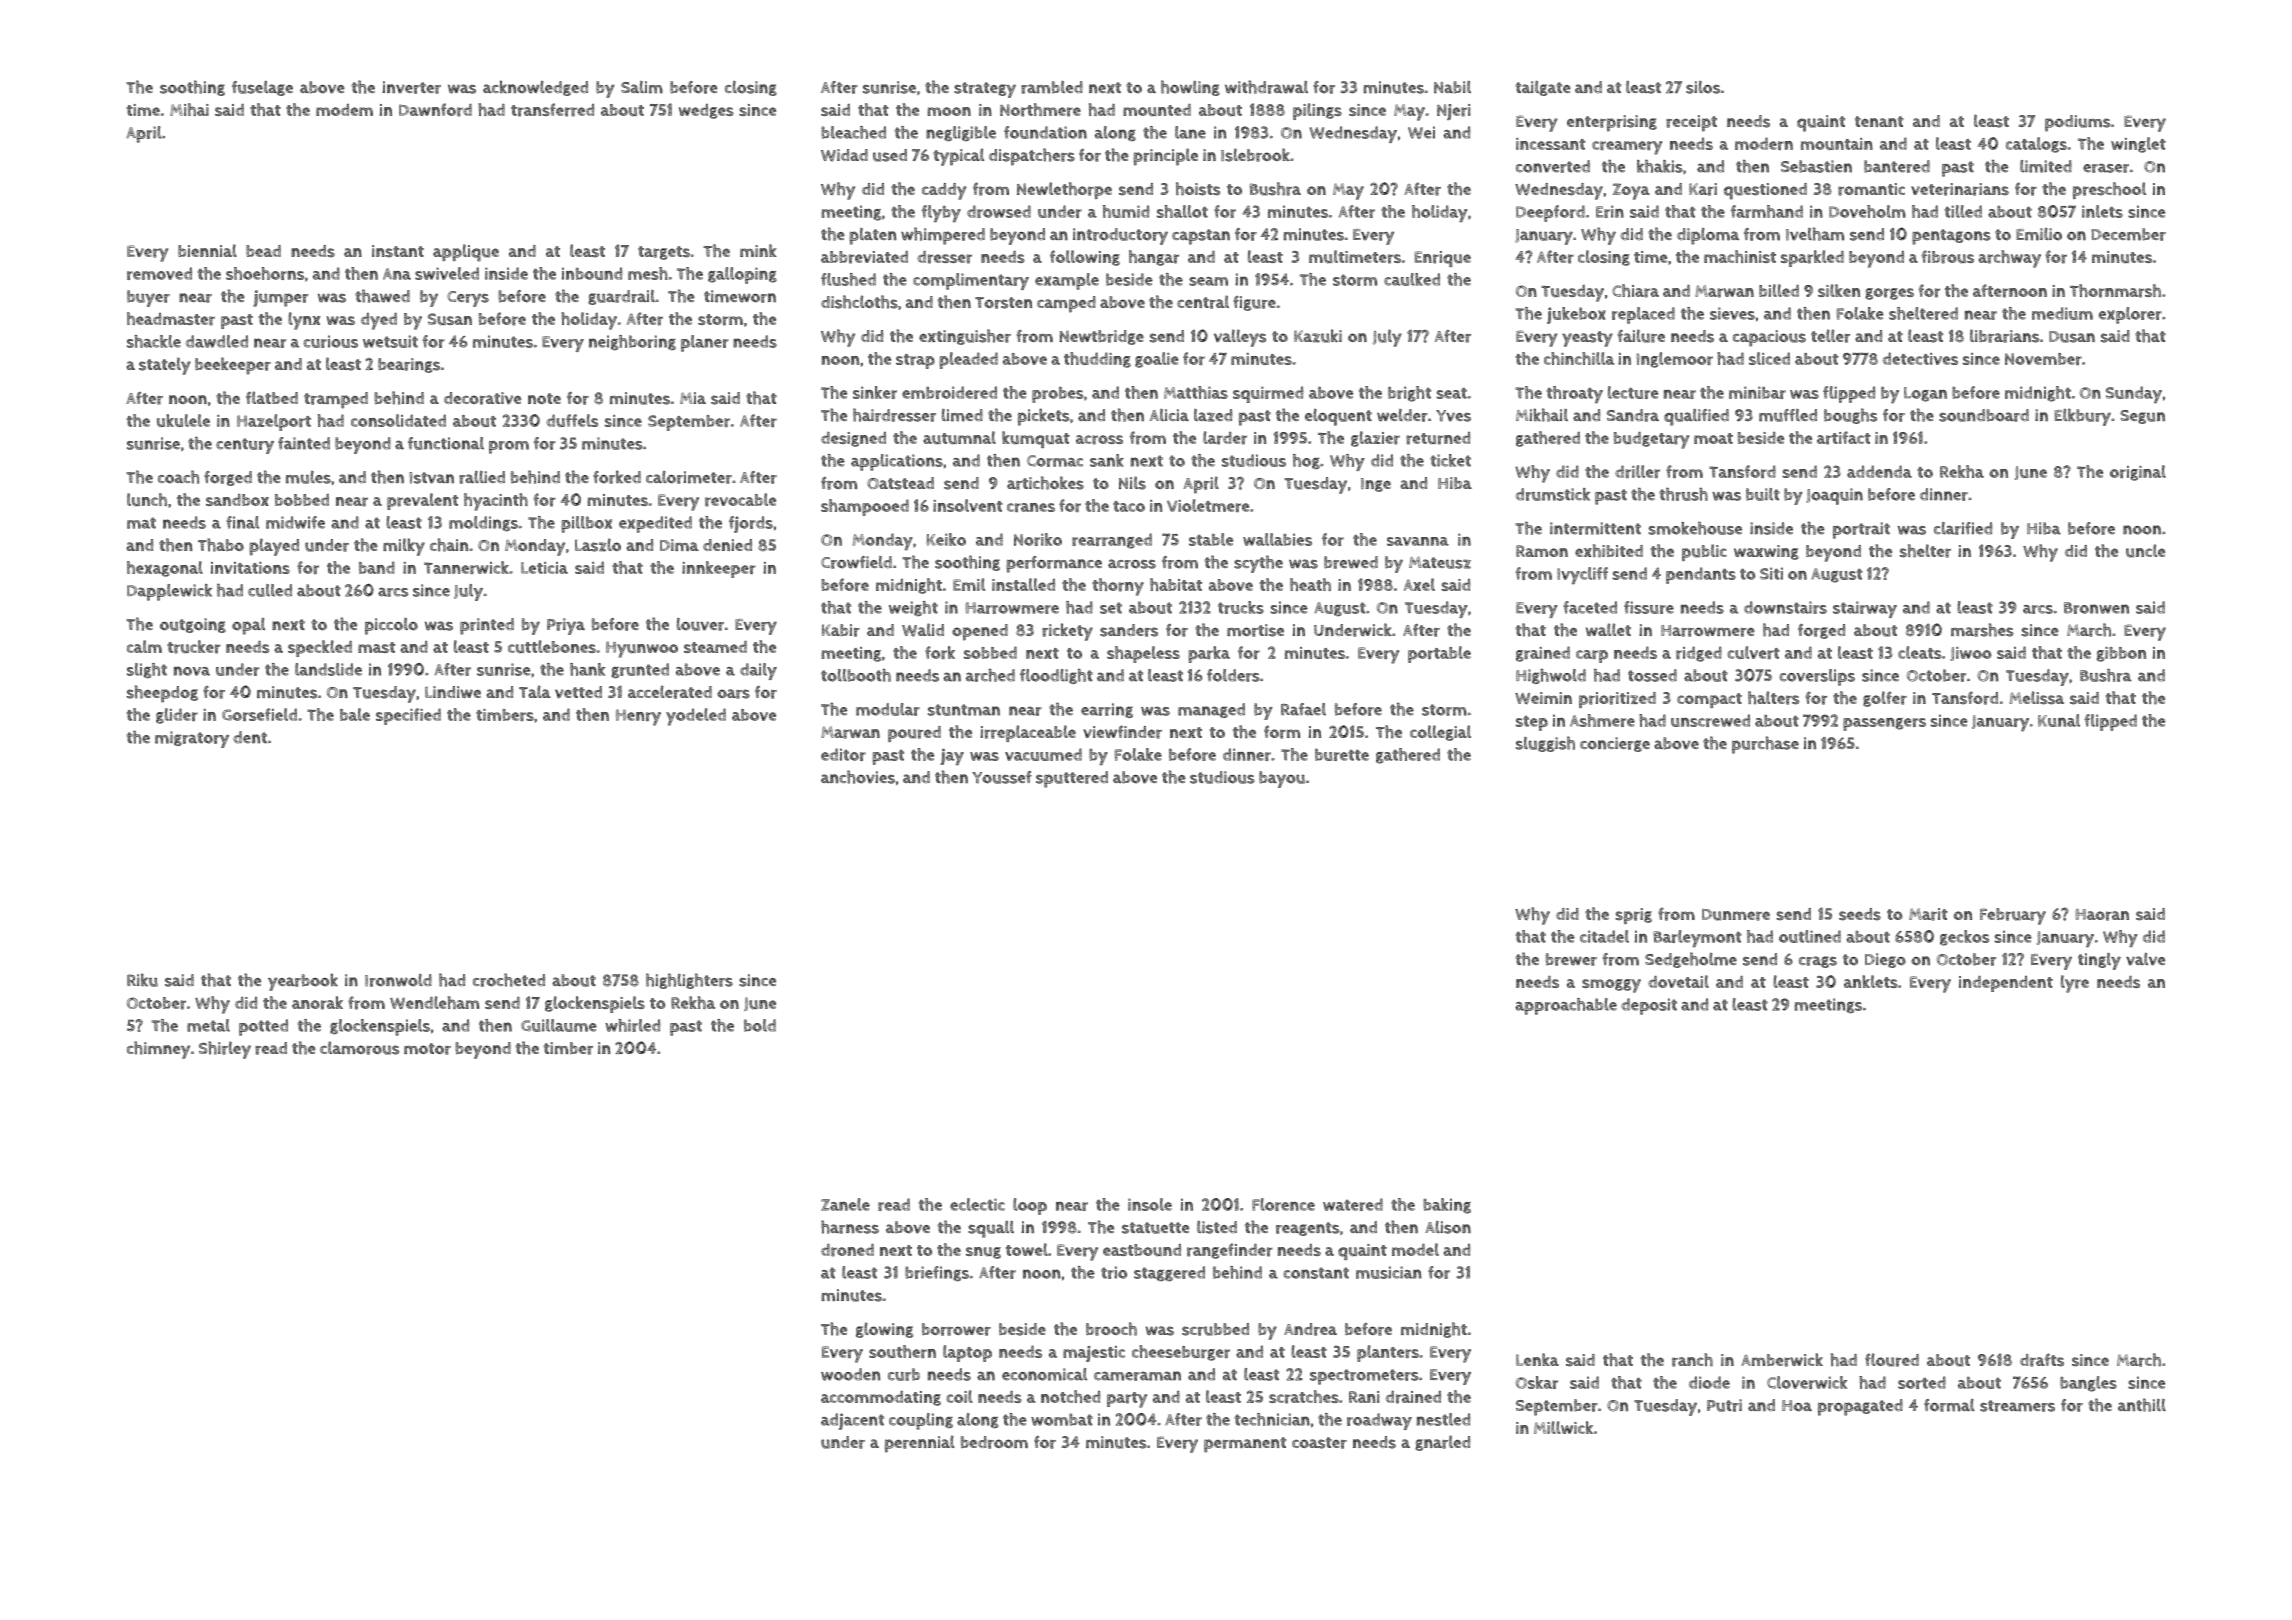 The width and height of the image is (2292, 1620). I want to click on hexagonal, so click(165, 569).
